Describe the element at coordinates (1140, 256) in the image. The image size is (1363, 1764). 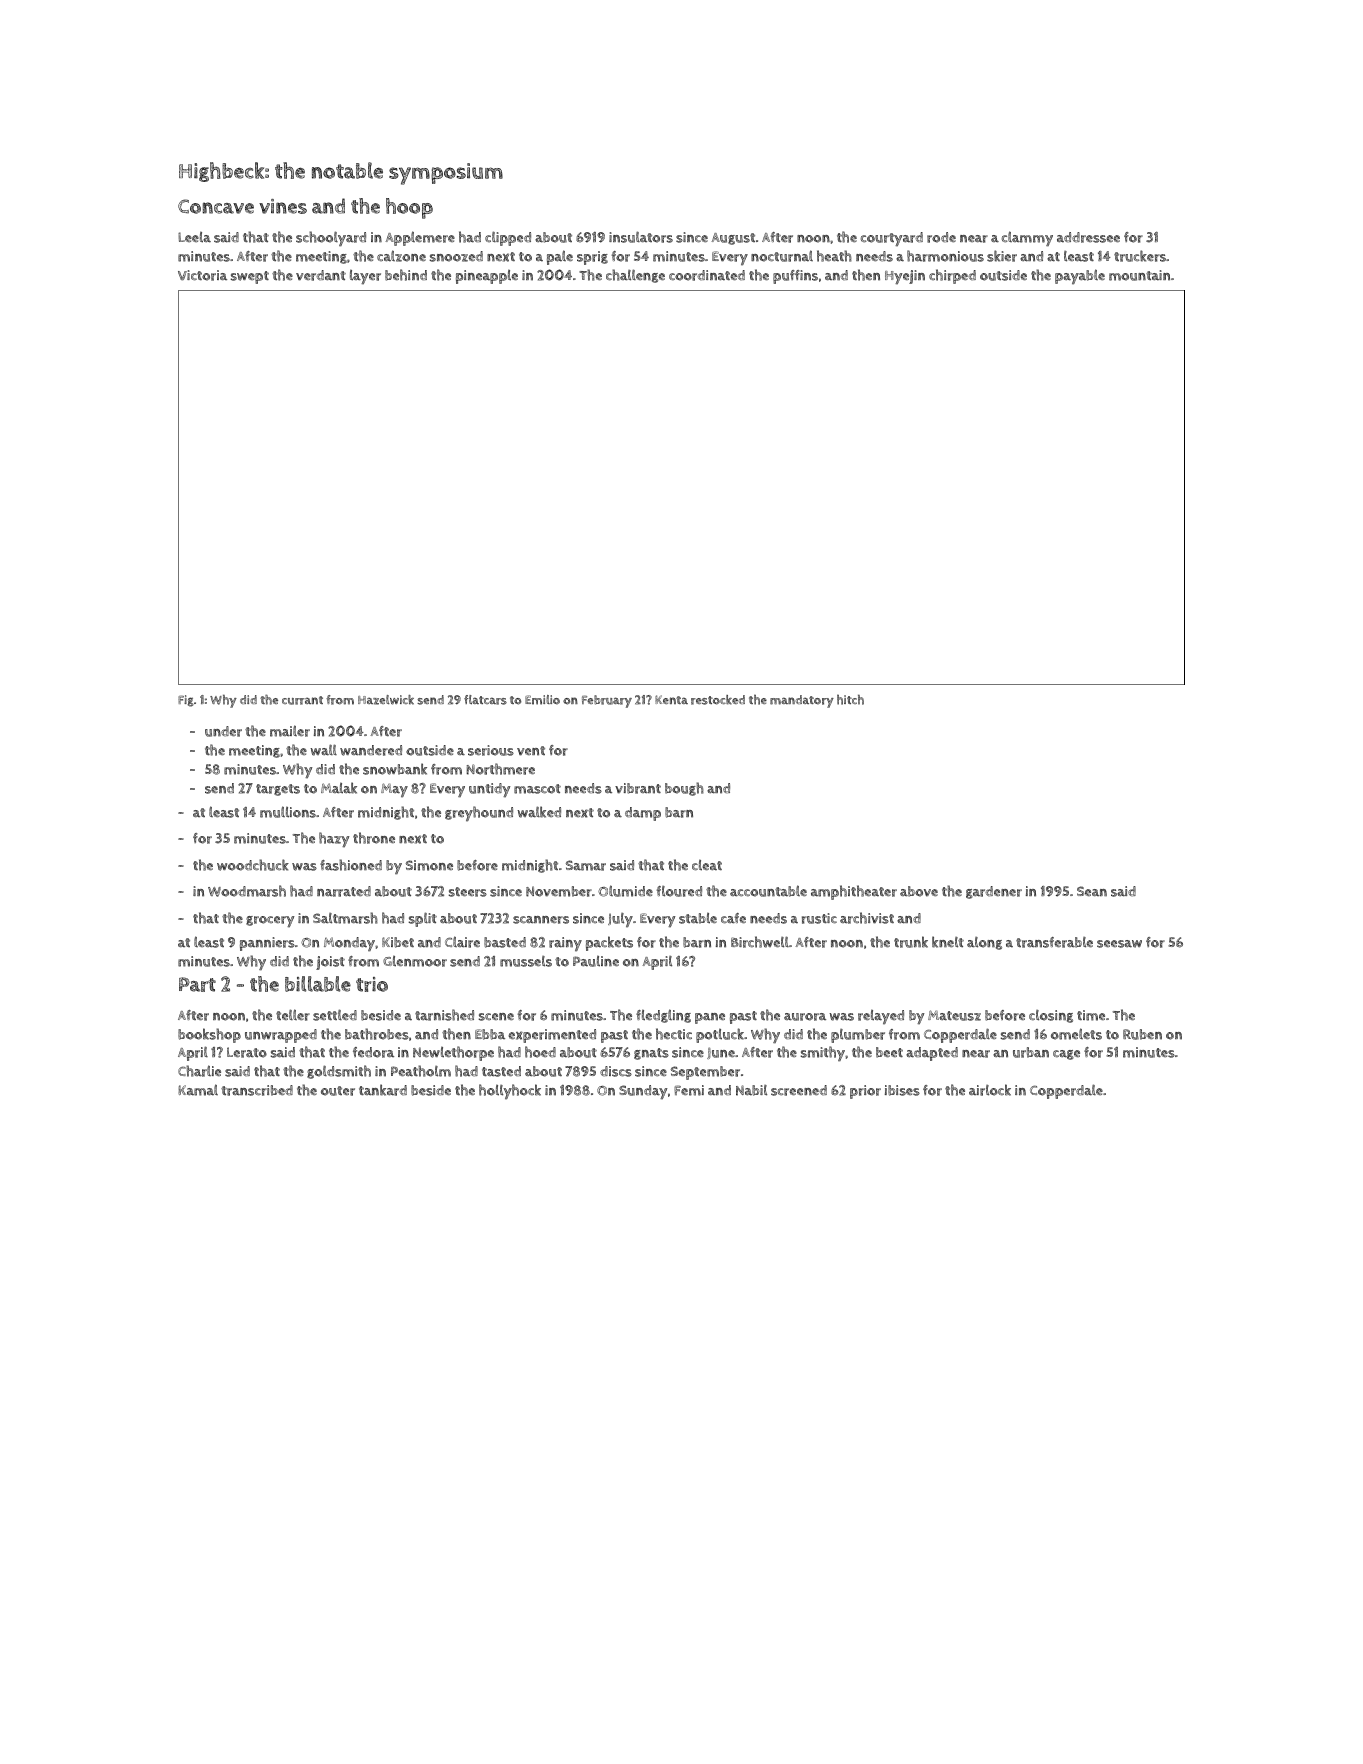
I see `truckers` at that location.
